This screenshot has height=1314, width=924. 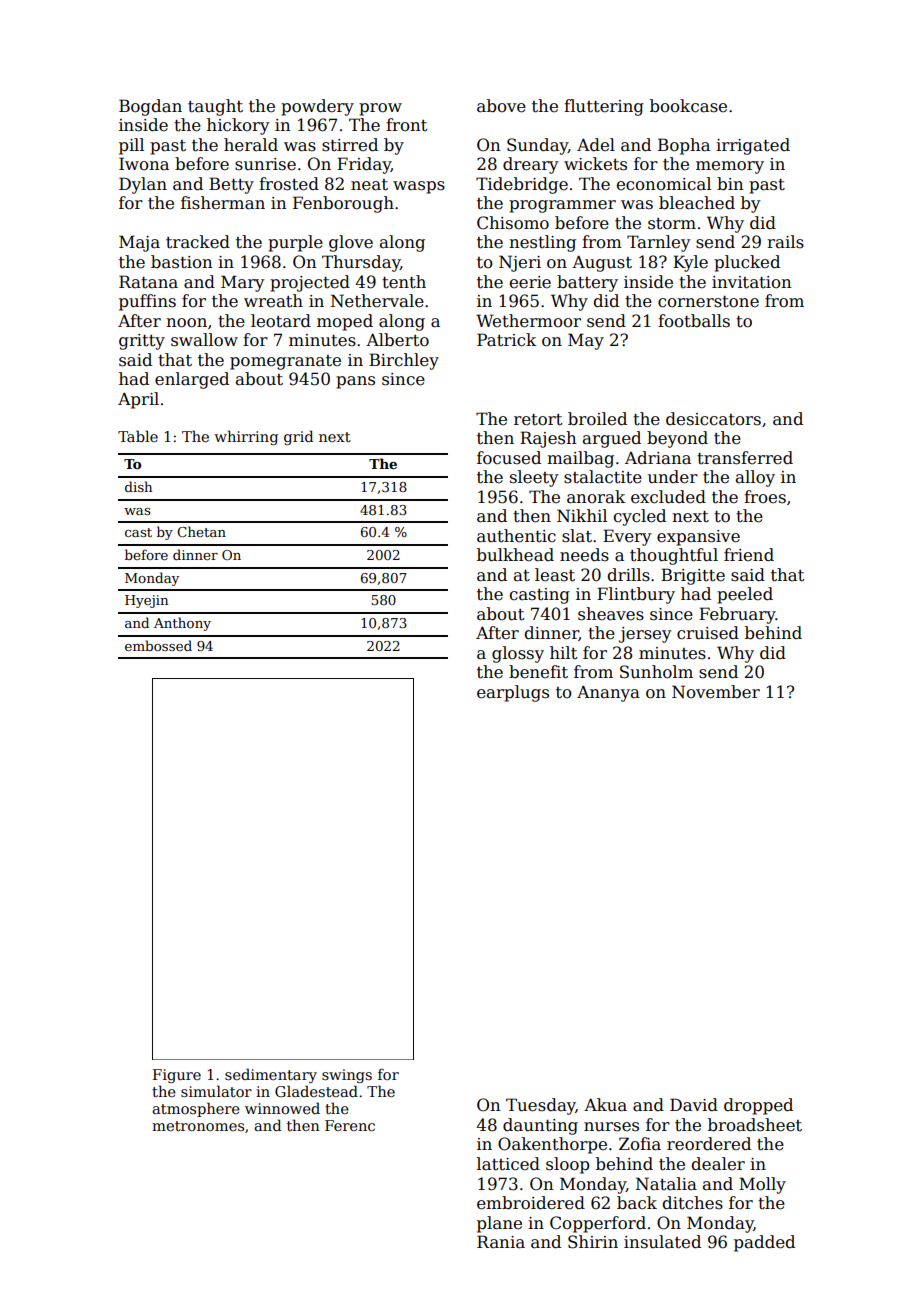 I want to click on embossed, so click(x=158, y=645).
